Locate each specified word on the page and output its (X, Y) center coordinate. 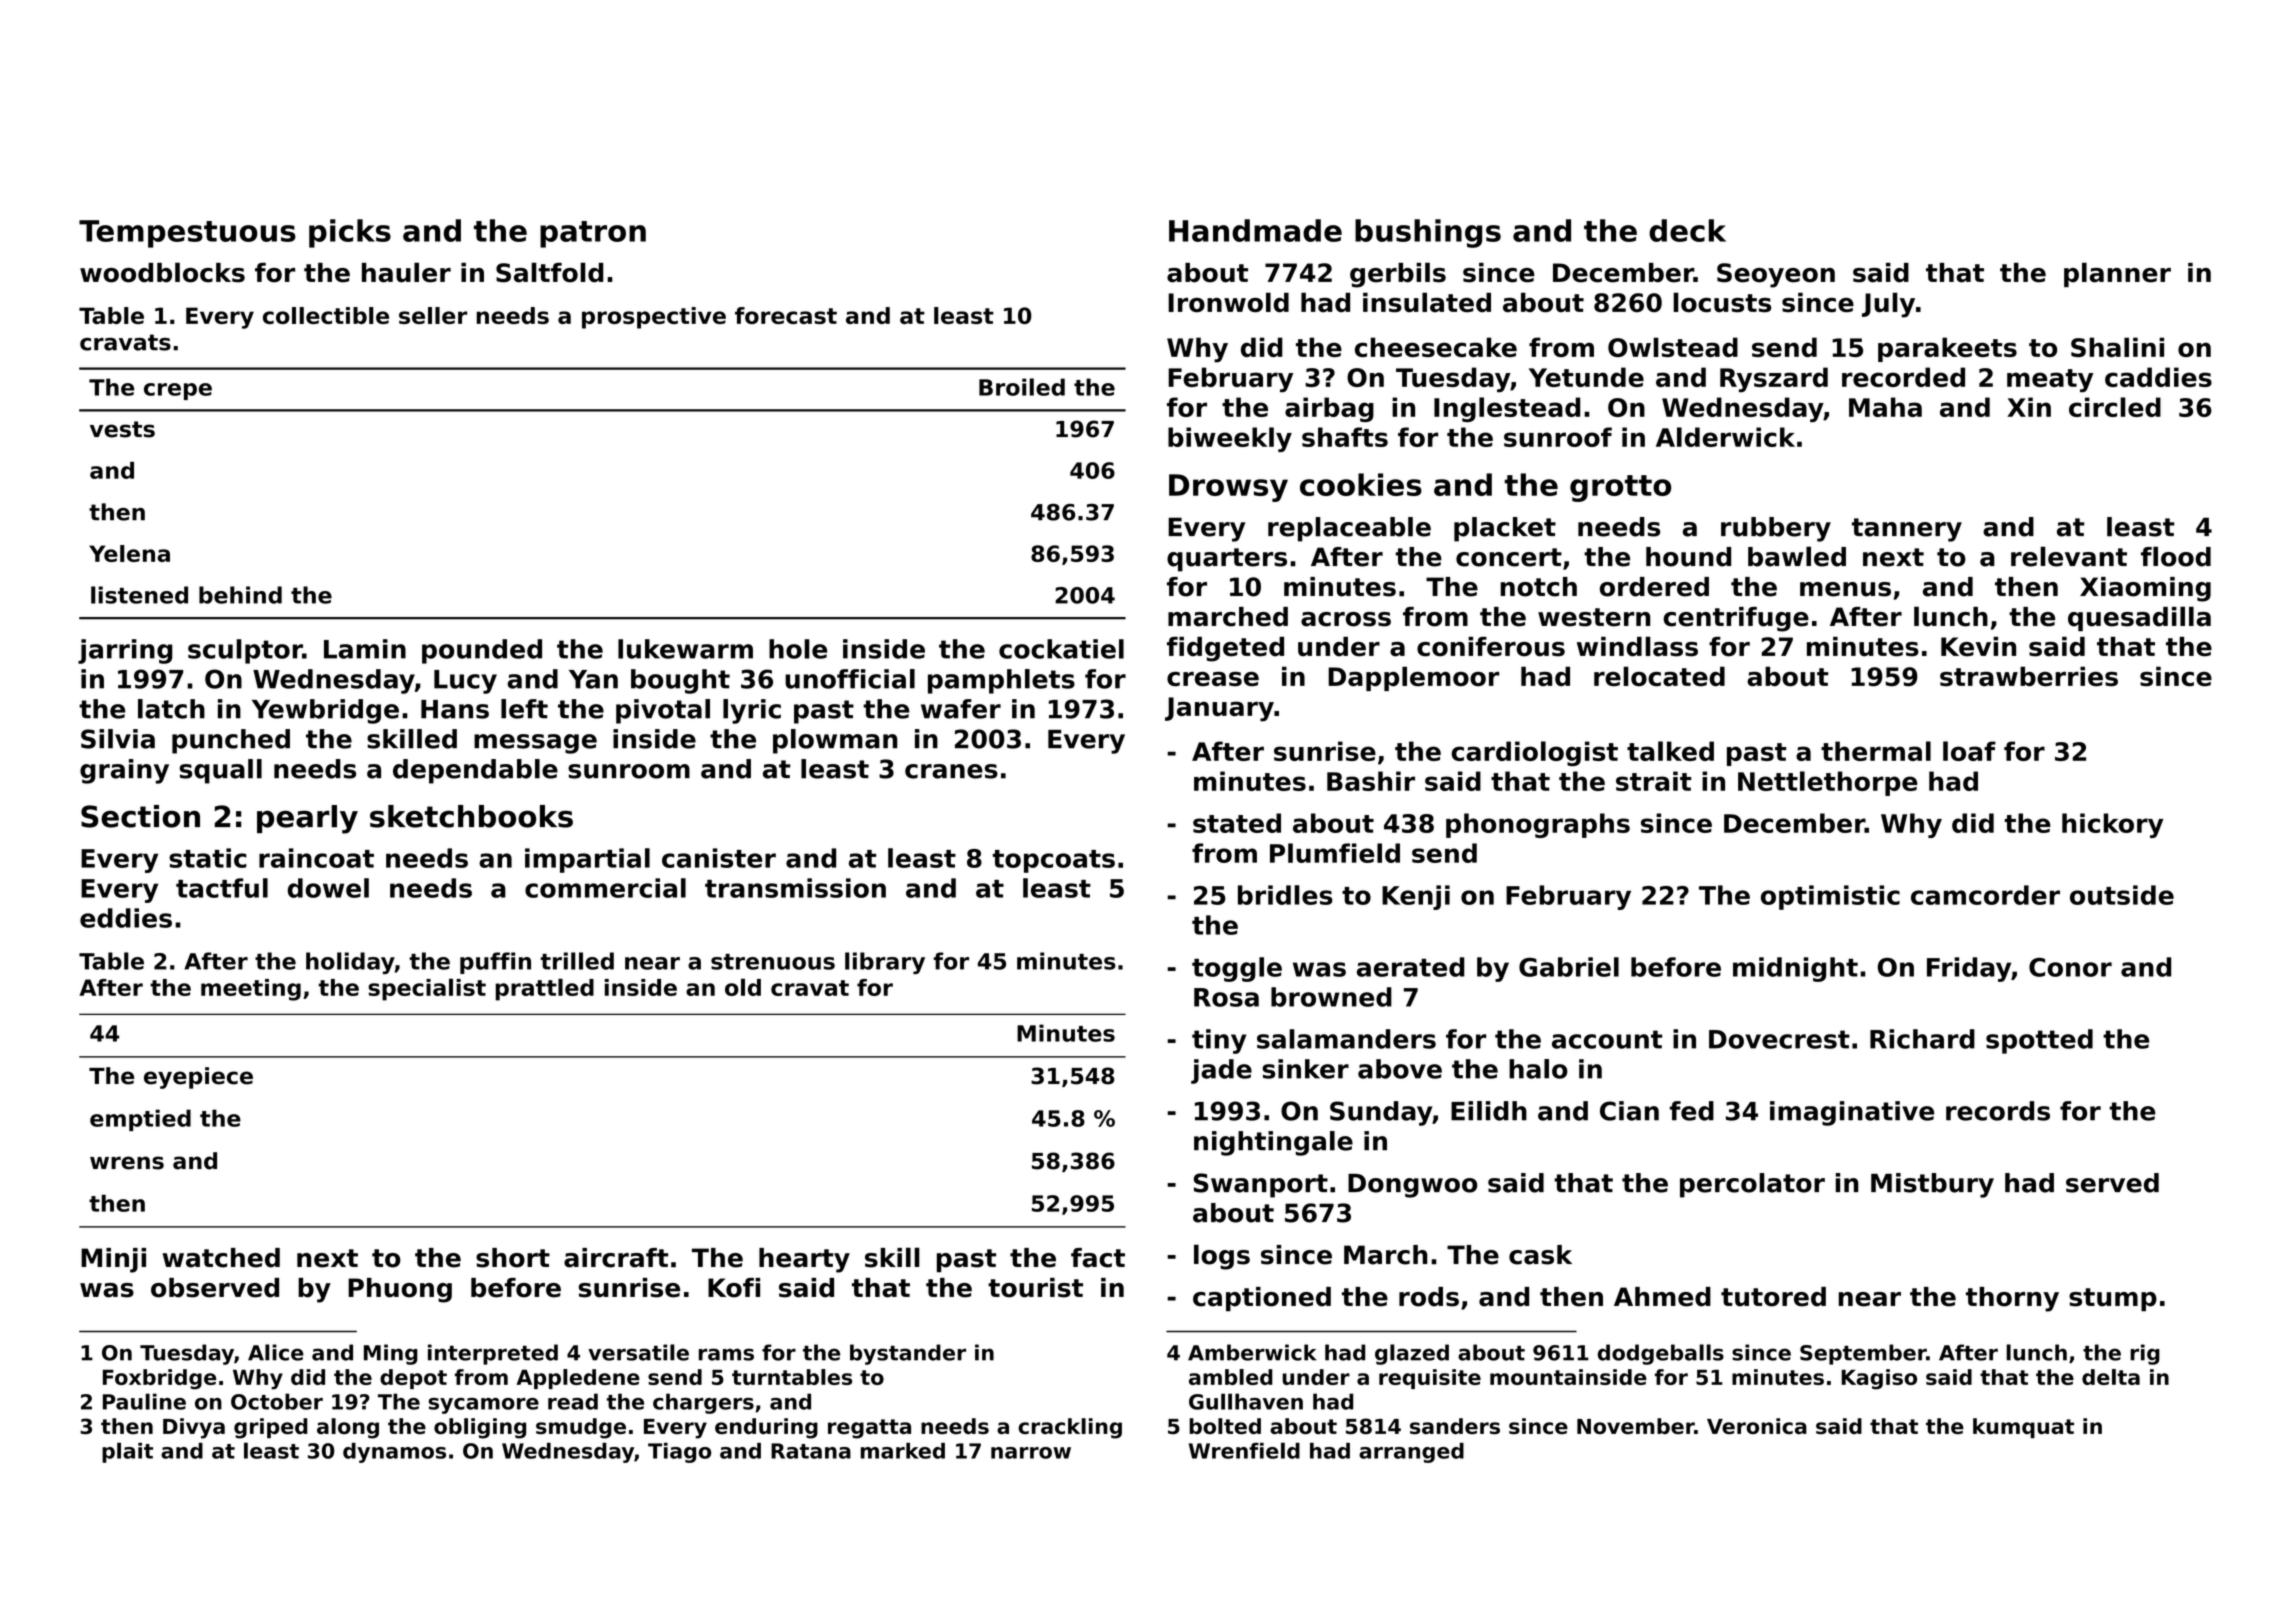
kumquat (2023, 1428)
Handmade (1255, 230)
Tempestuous (187, 234)
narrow (1031, 1453)
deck (1687, 230)
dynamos (394, 1453)
